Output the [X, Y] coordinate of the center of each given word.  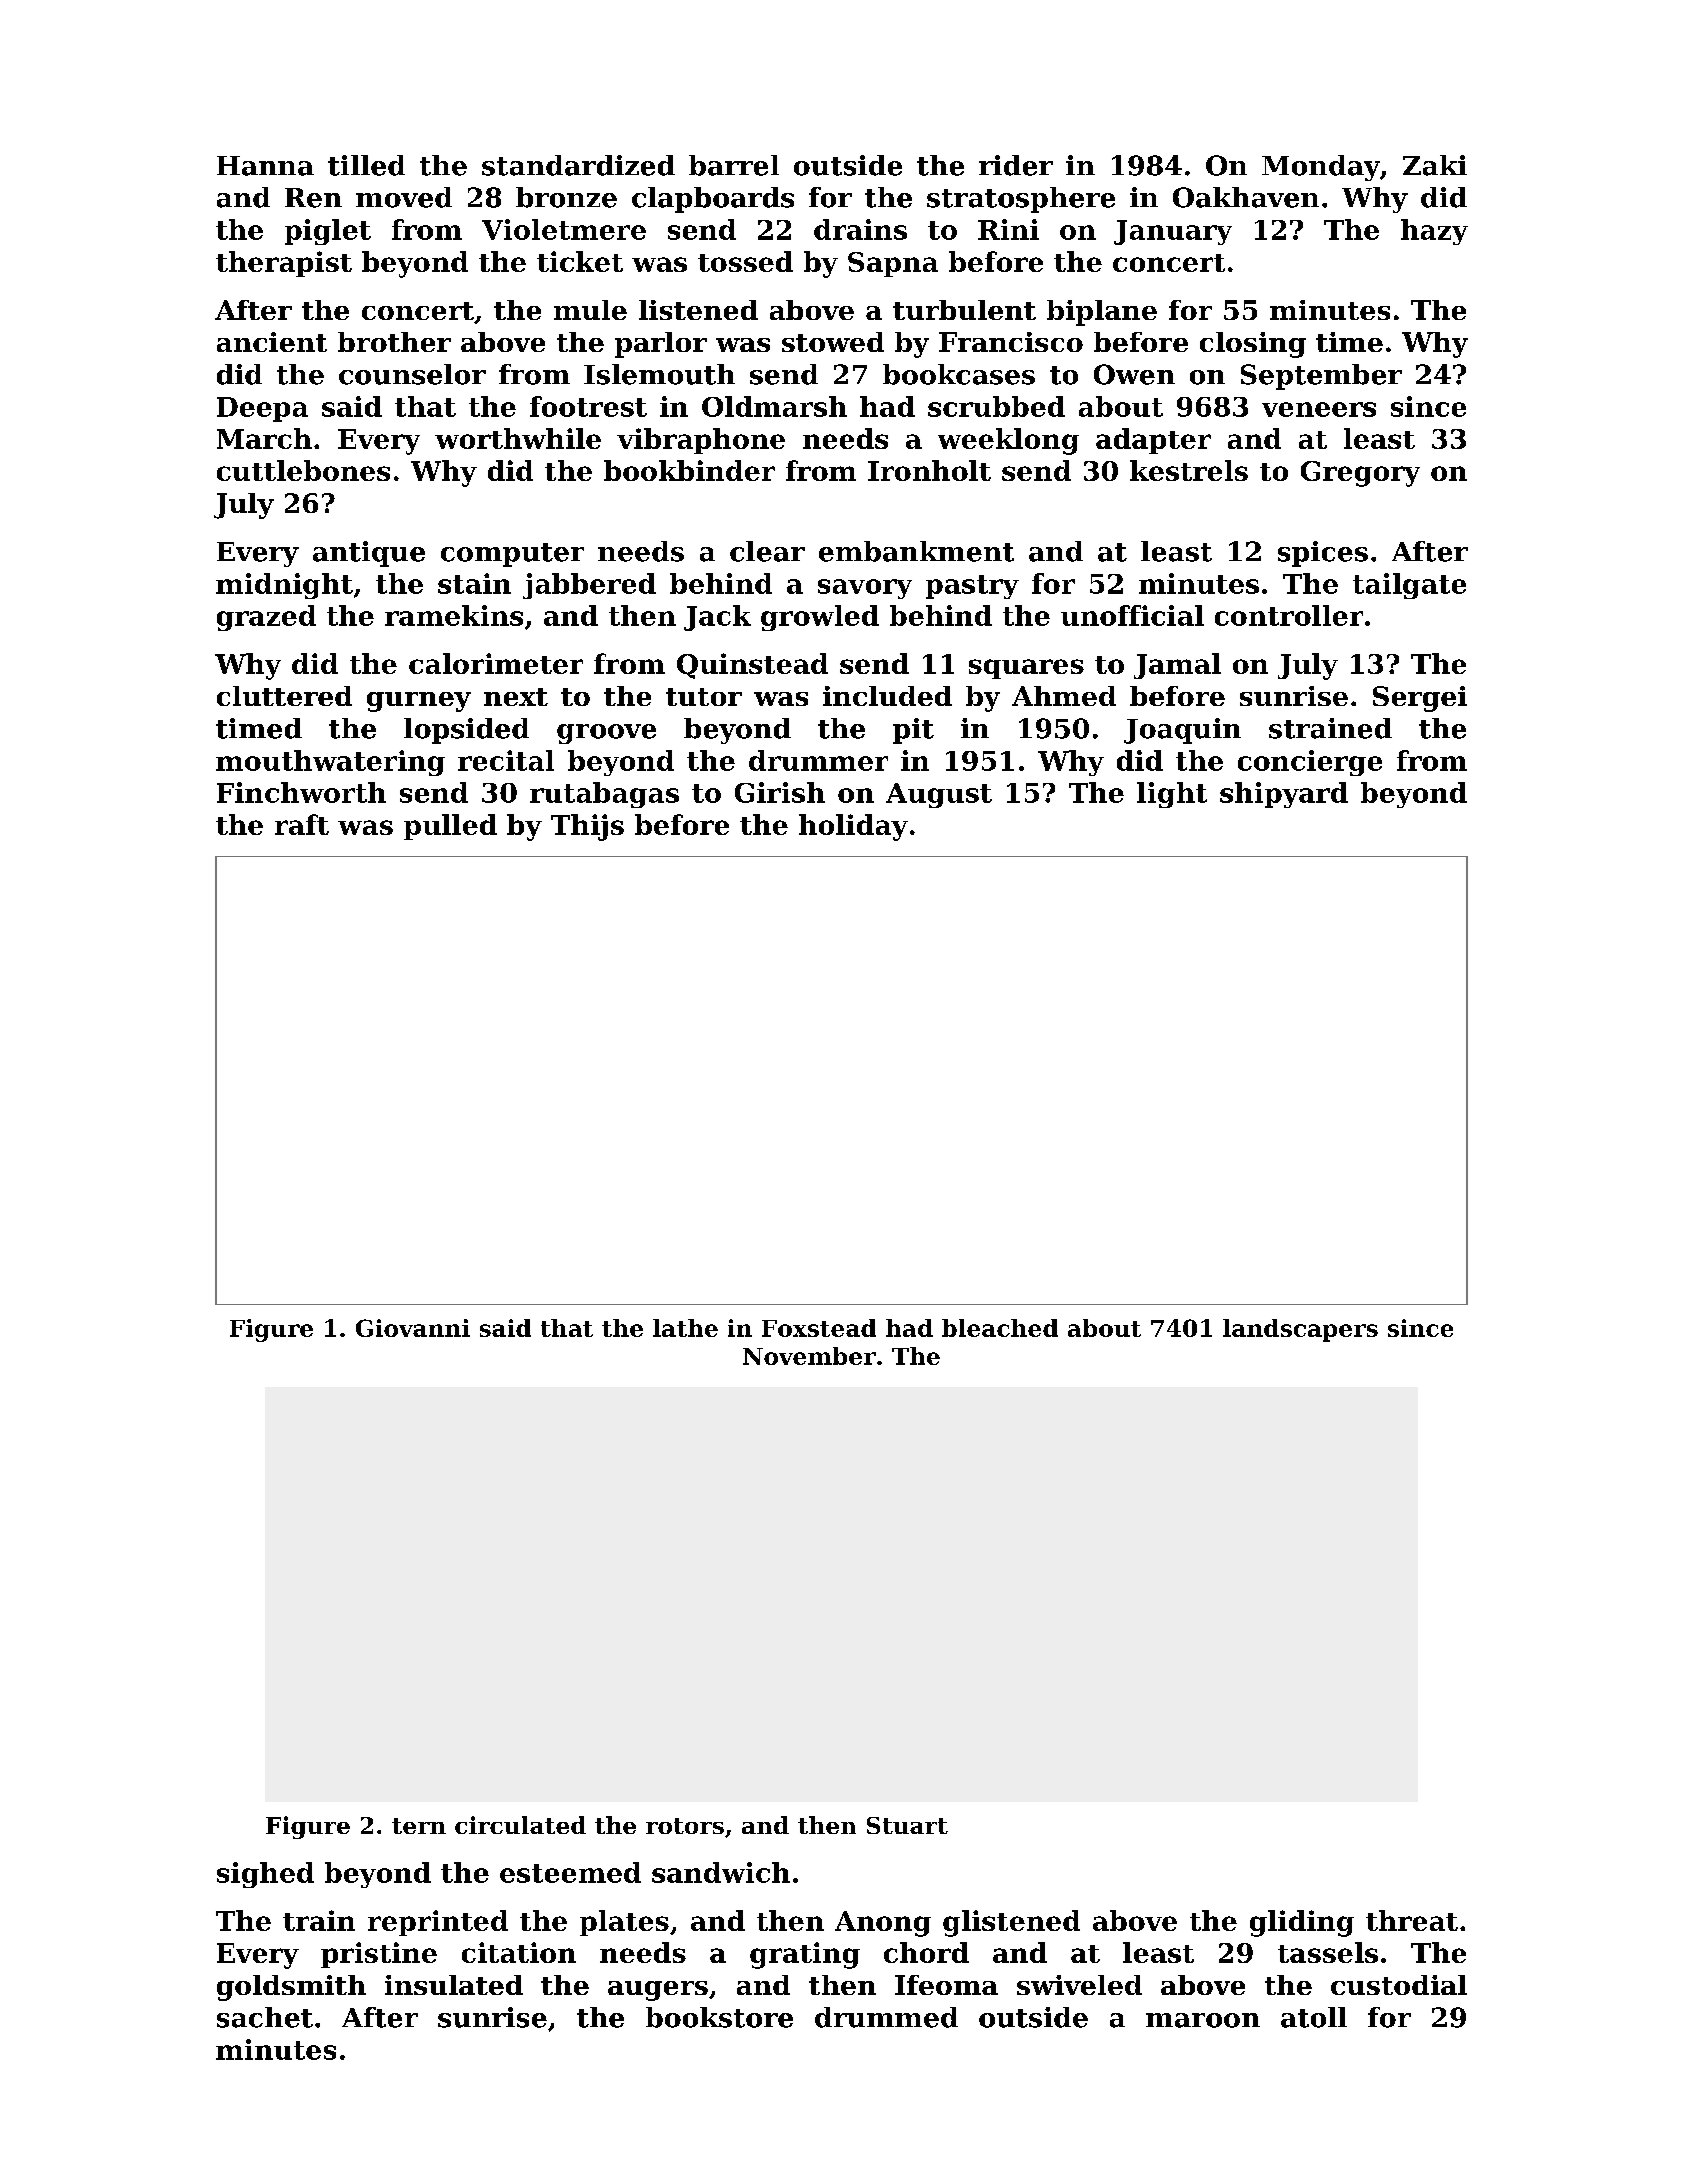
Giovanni [413, 1328]
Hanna [265, 166]
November [809, 1356]
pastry [972, 587]
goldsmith [291, 1988]
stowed [833, 342]
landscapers [1300, 1330]
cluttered [284, 696]
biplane [1102, 313]
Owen [1134, 374]
